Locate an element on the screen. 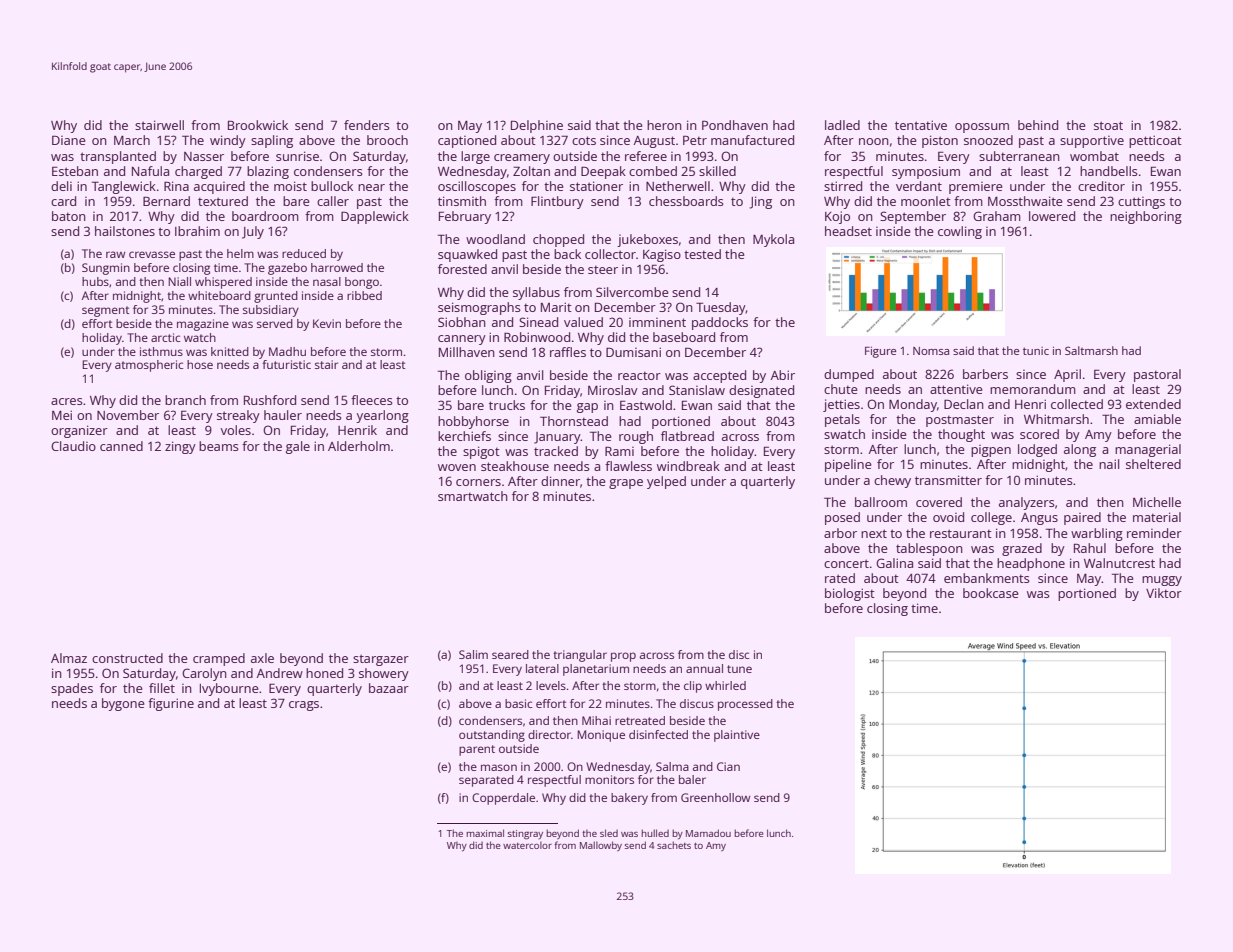  Galina is located at coordinates (894, 563).
